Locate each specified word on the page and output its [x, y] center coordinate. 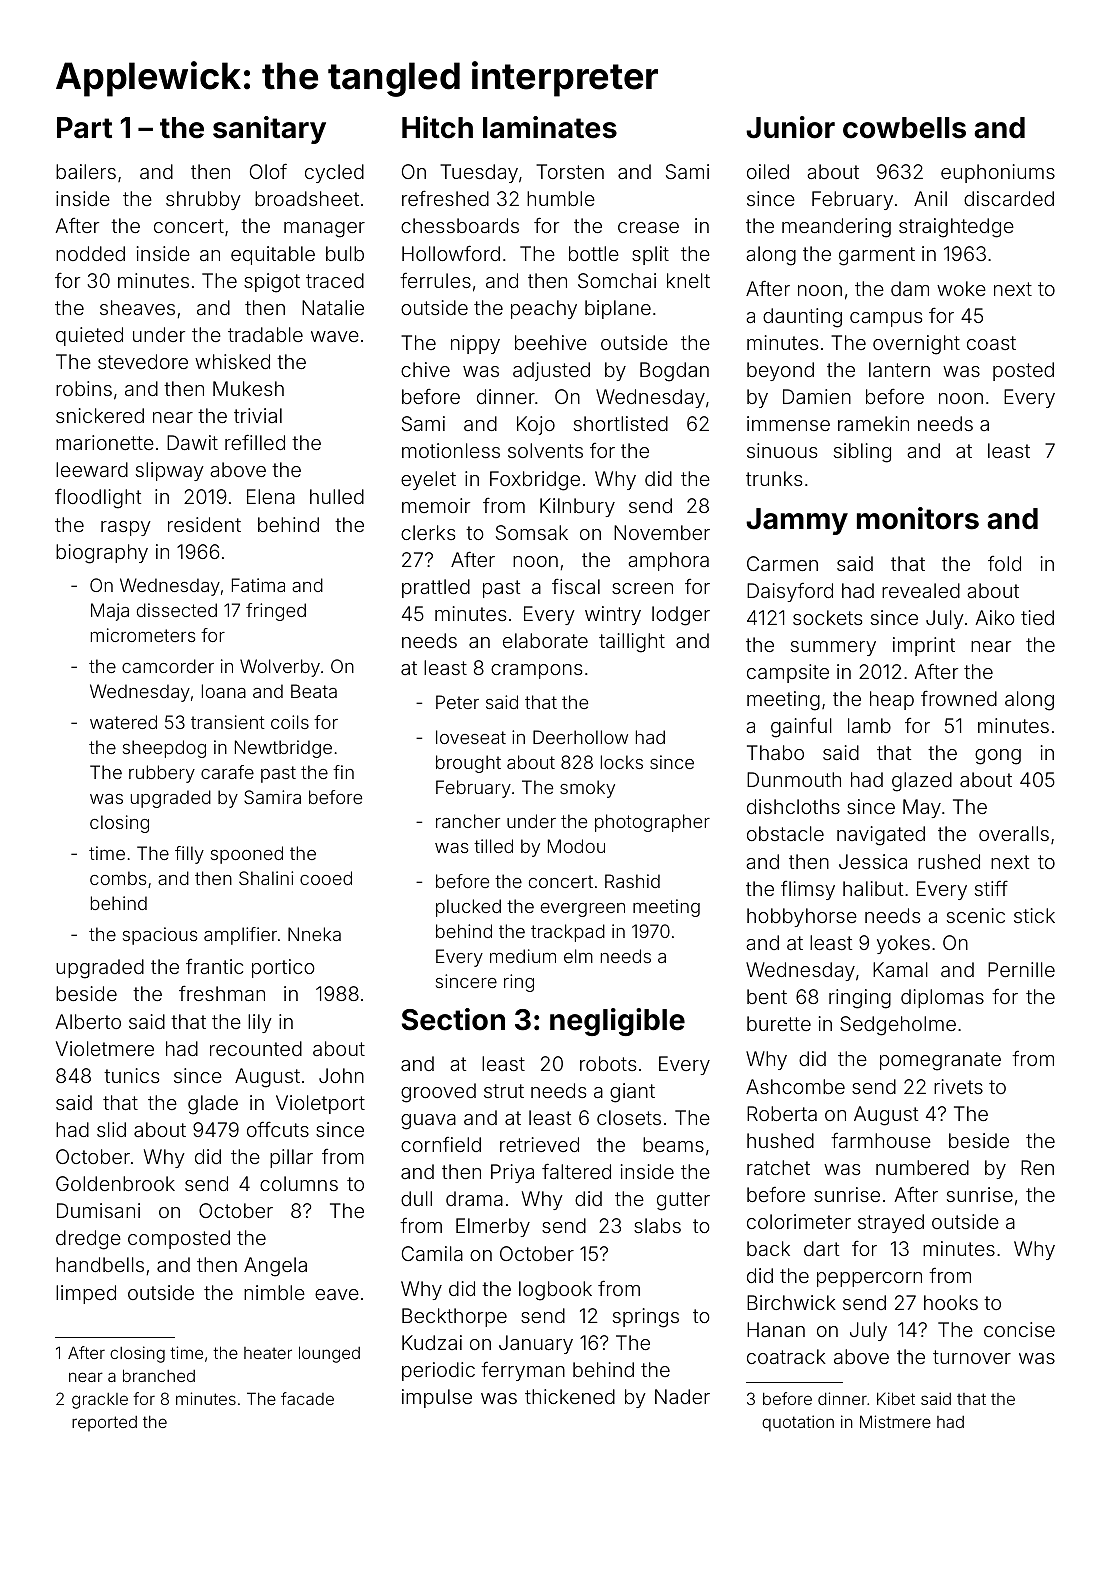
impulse [437, 1398]
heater [268, 1353]
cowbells [904, 128]
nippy [475, 344]
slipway [170, 471]
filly [189, 855]
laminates [550, 127]
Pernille [1021, 969]
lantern [899, 369]
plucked [468, 908]
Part [84, 128]
